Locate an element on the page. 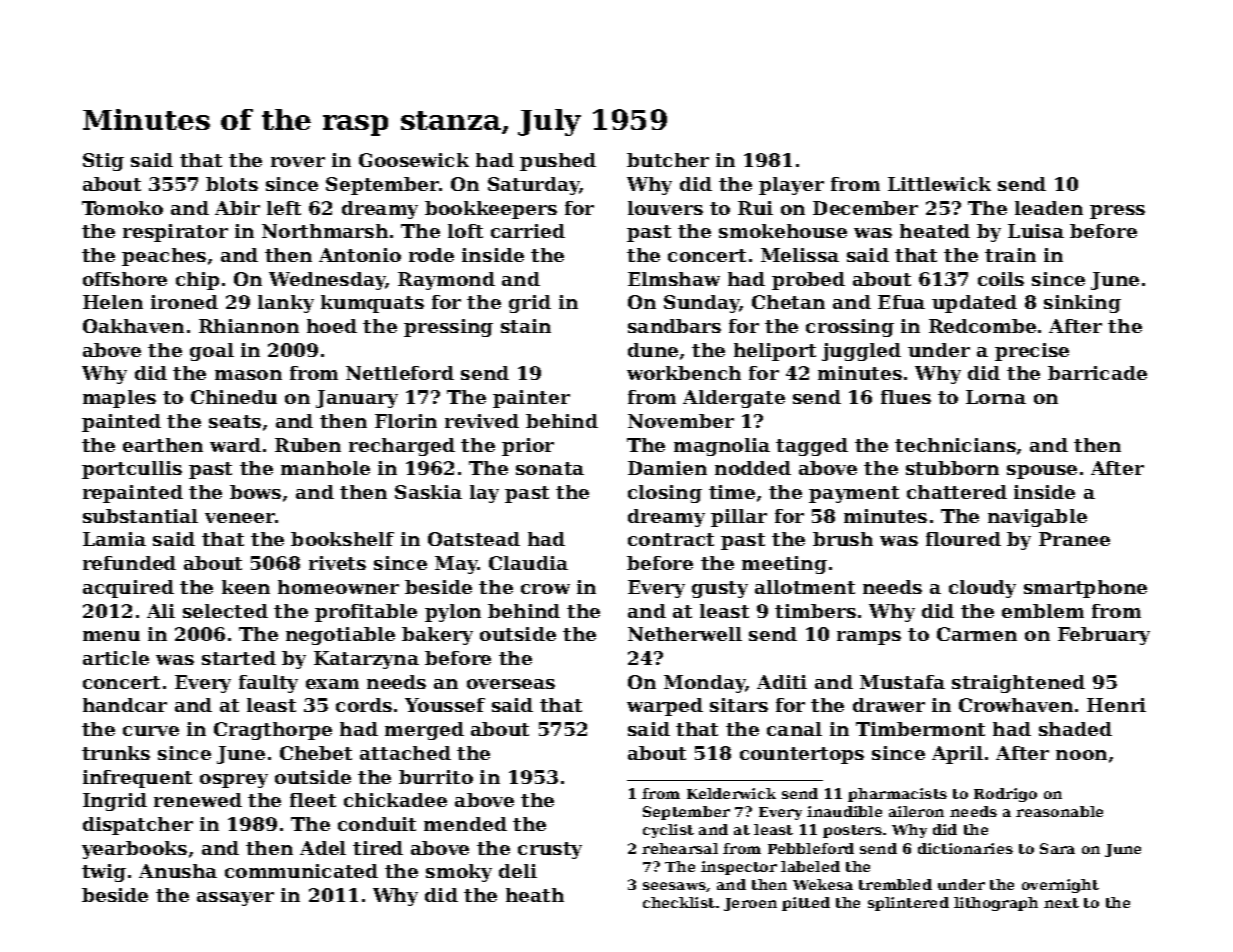  tagged is located at coordinates (812, 447).
